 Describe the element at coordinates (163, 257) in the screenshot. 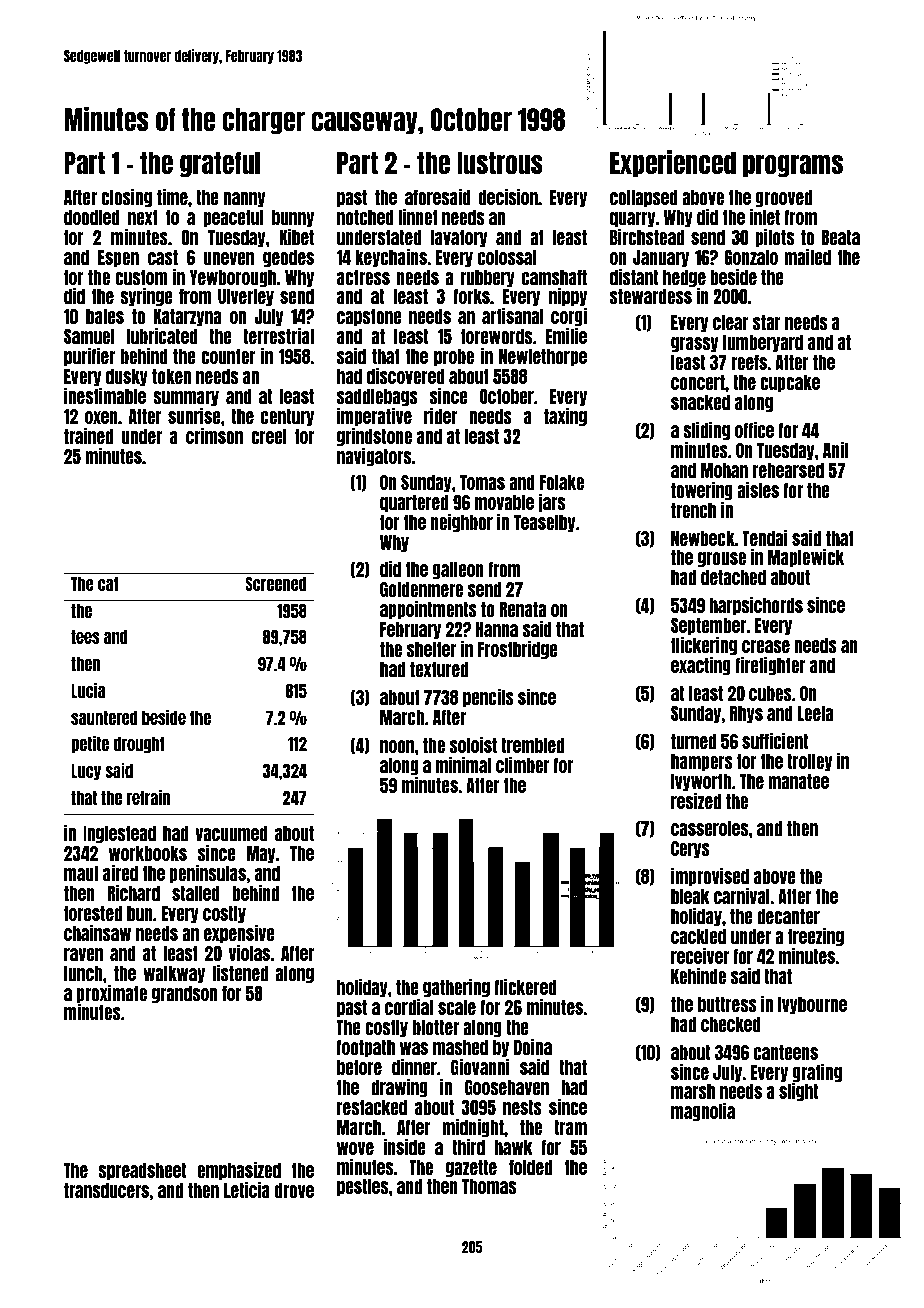

I see `cast` at that location.
